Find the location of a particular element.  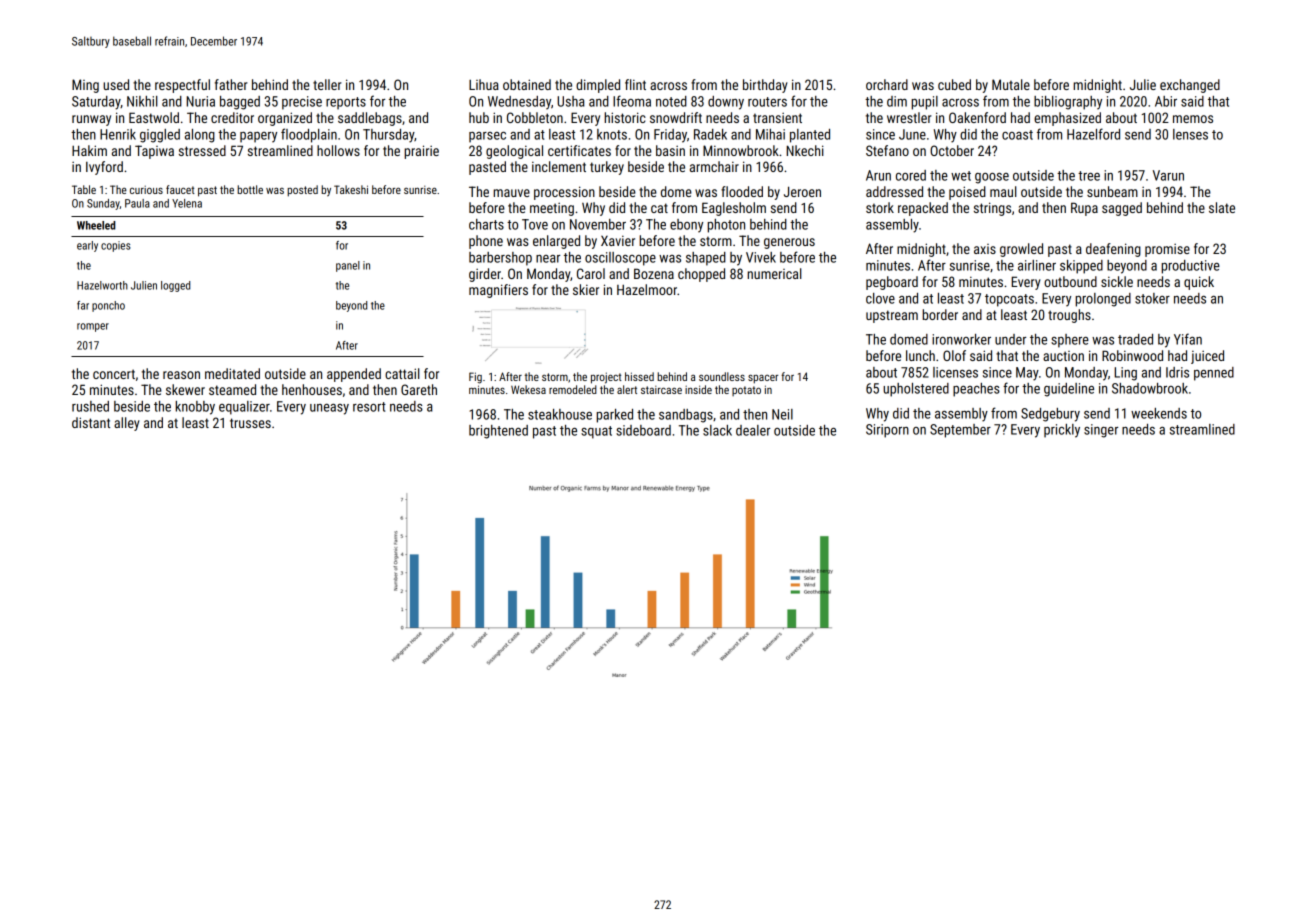

Cobbleton is located at coordinates (535, 117).
